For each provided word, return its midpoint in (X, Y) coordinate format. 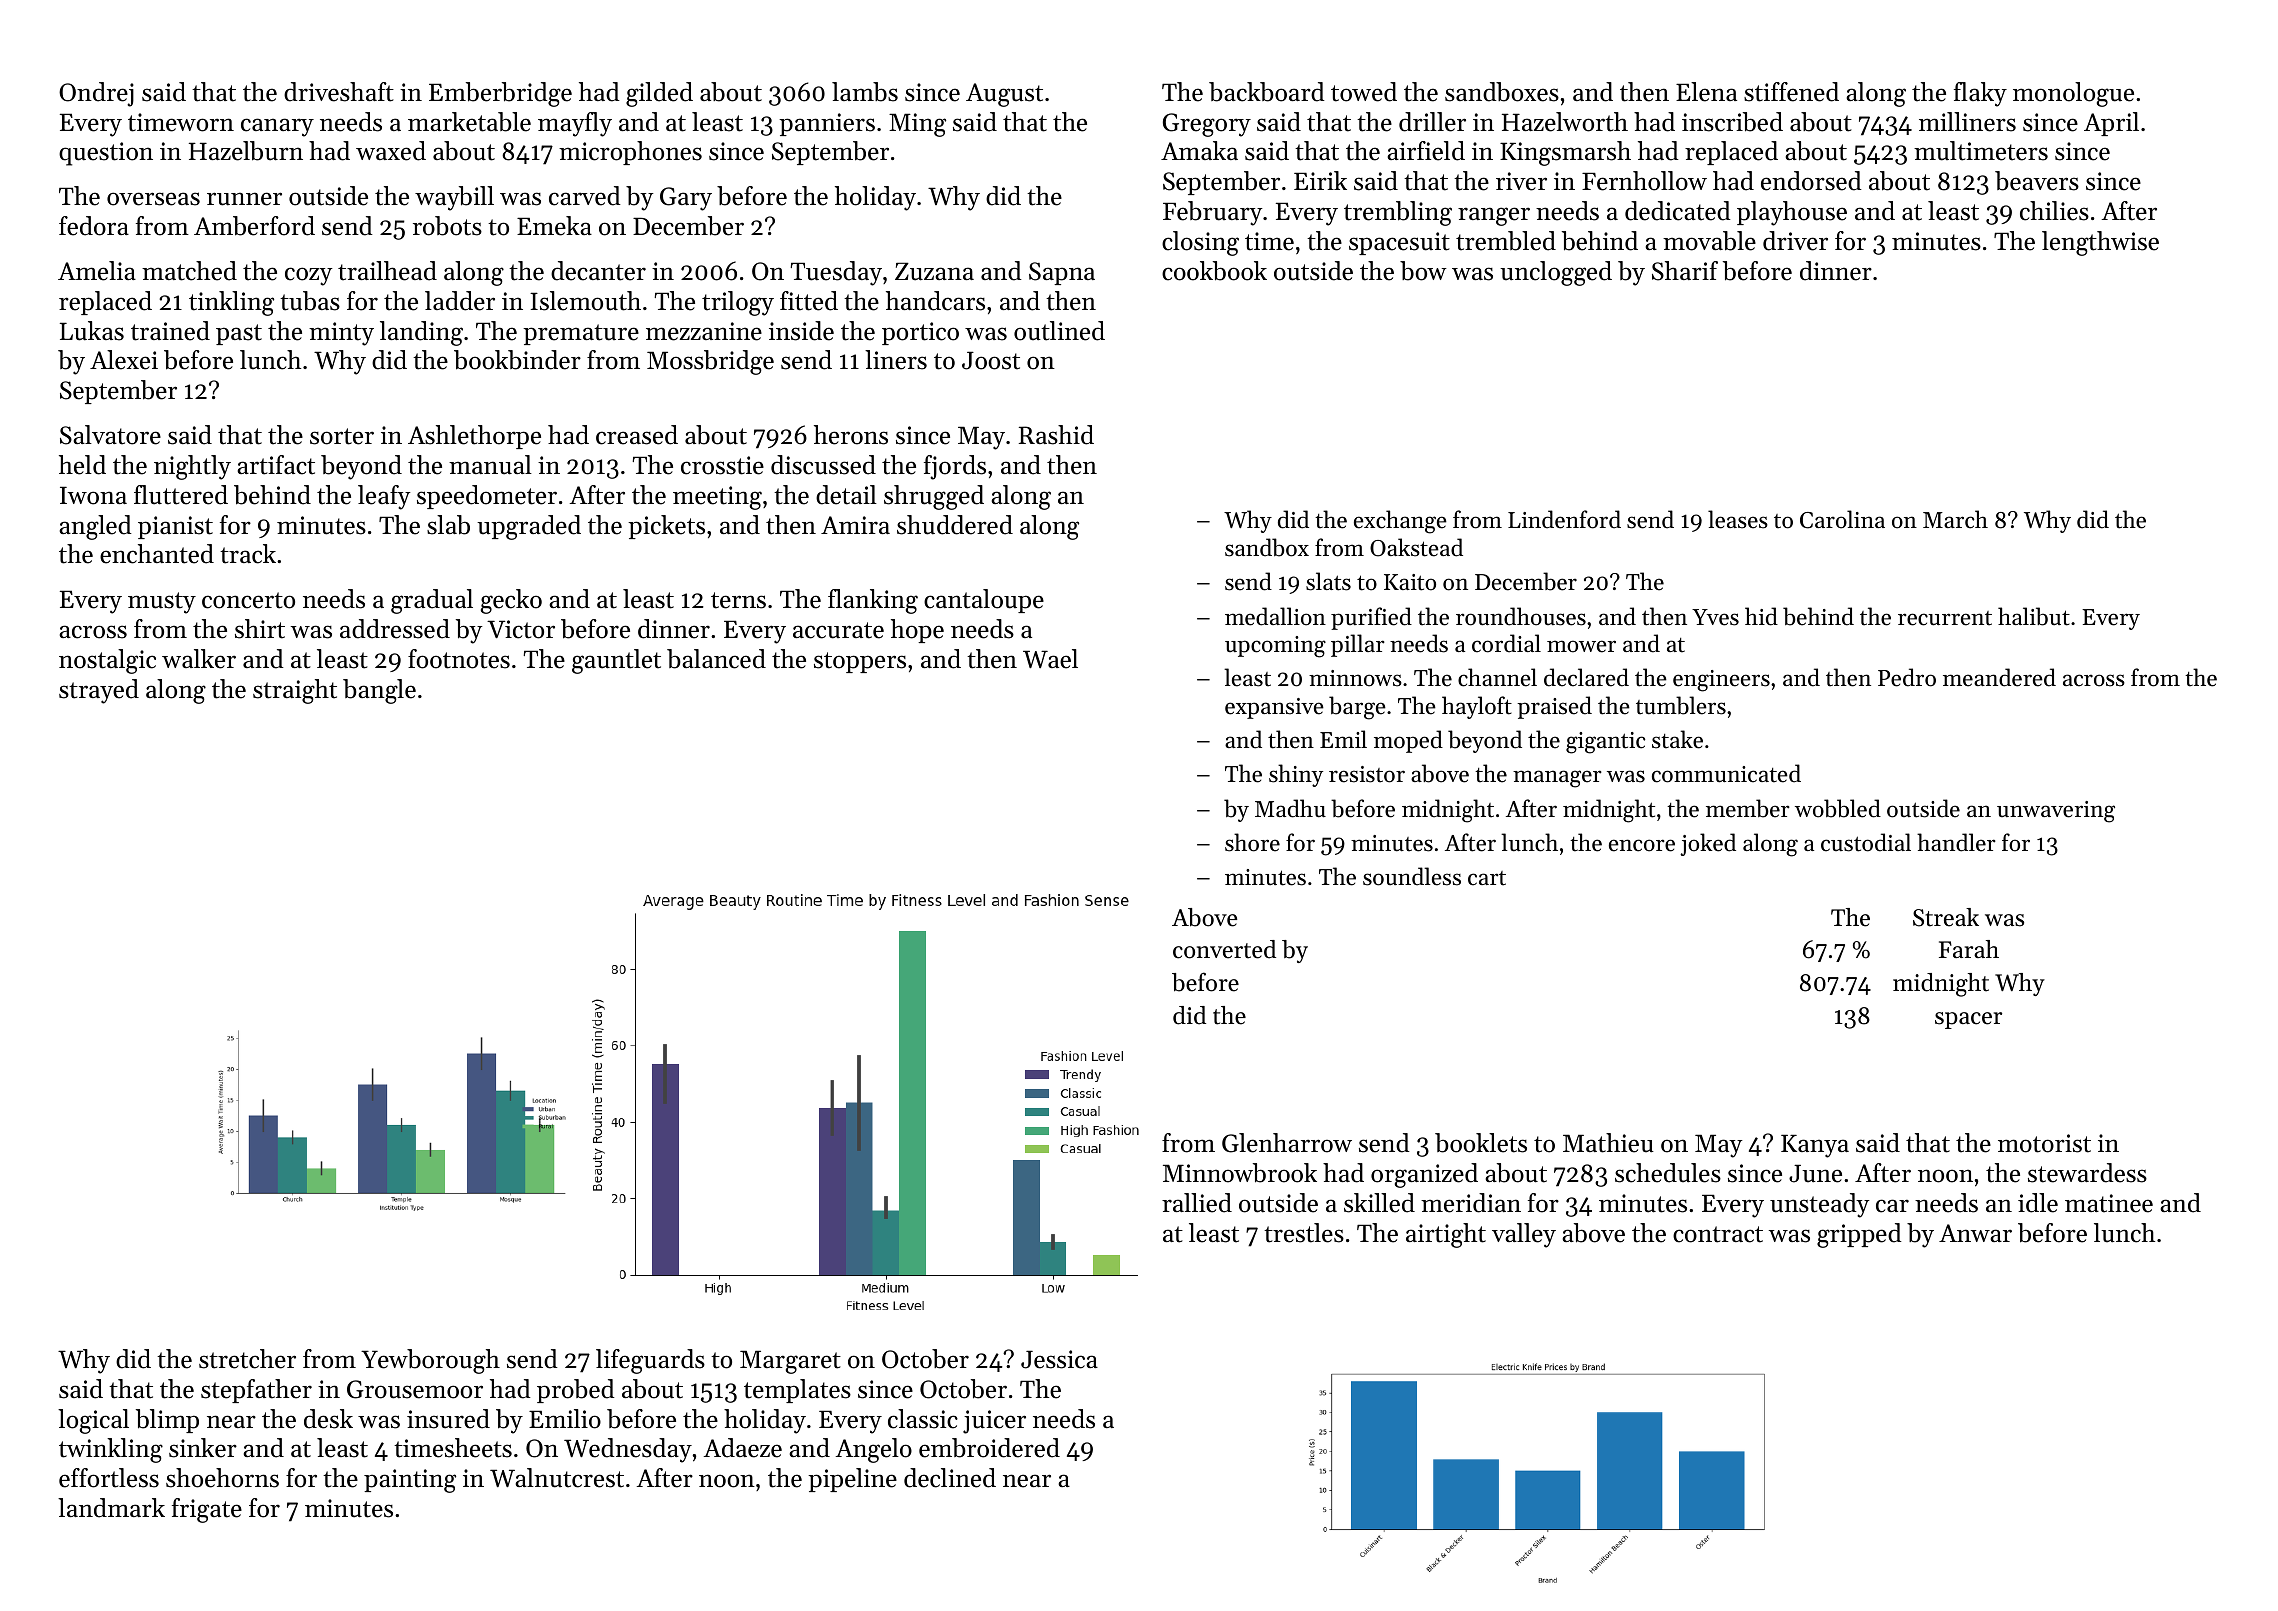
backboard (1267, 92)
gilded (659, 94)
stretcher (247, 1359)
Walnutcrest (557, 1478)
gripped (1859, 1235)
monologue (2073, 94)
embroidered (989, 1448)
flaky (1980, 94)
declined (950, 1478)
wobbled (1838, 808)
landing (421, 333)
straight (295, 691)
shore (1252, 842)
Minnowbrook (1240, 1173)
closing (1200, 243)
